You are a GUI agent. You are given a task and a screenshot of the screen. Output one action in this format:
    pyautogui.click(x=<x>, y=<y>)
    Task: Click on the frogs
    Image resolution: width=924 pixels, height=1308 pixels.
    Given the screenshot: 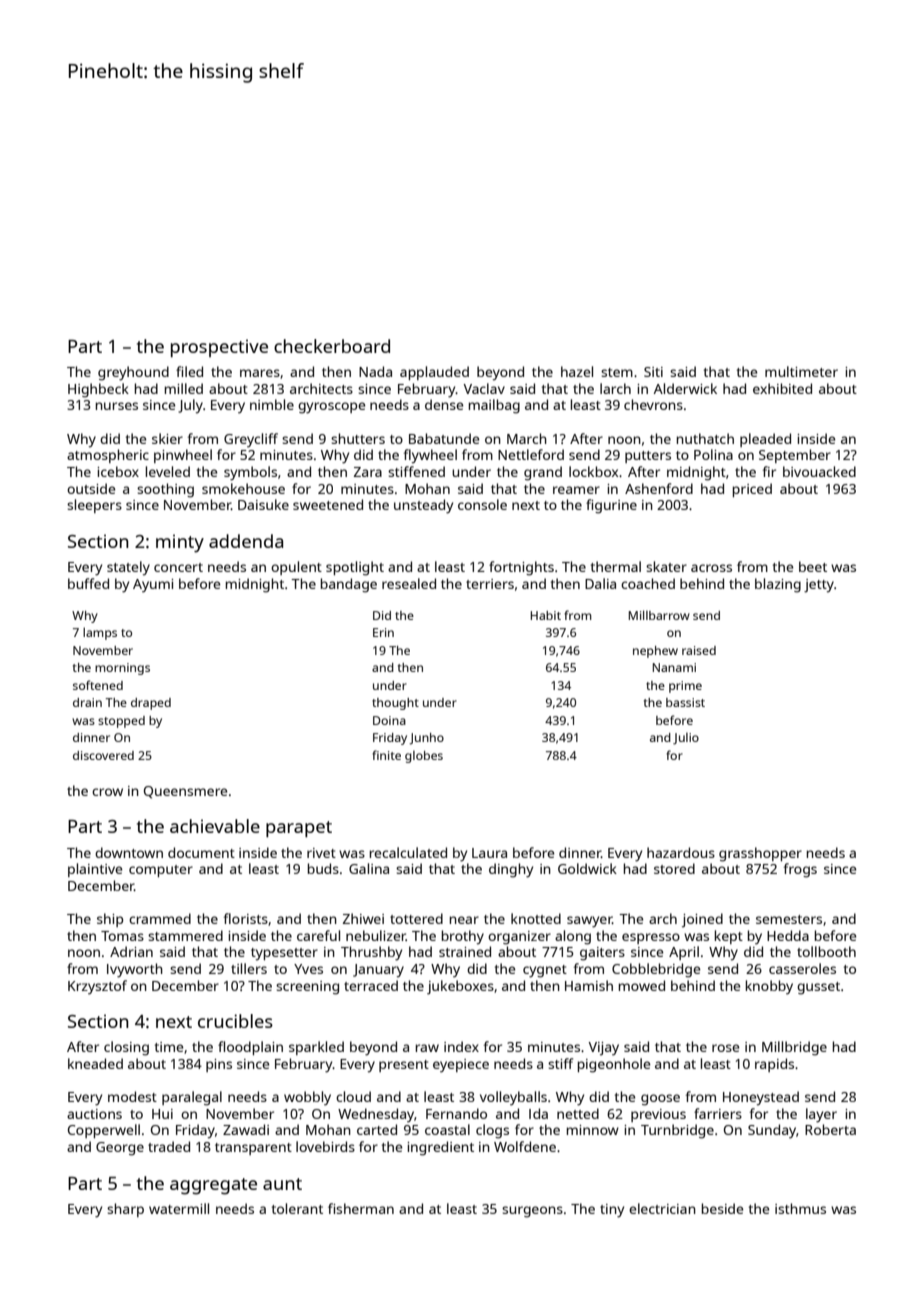 What is the action you would take?
    pyautogui.click(x=800, y=870)
